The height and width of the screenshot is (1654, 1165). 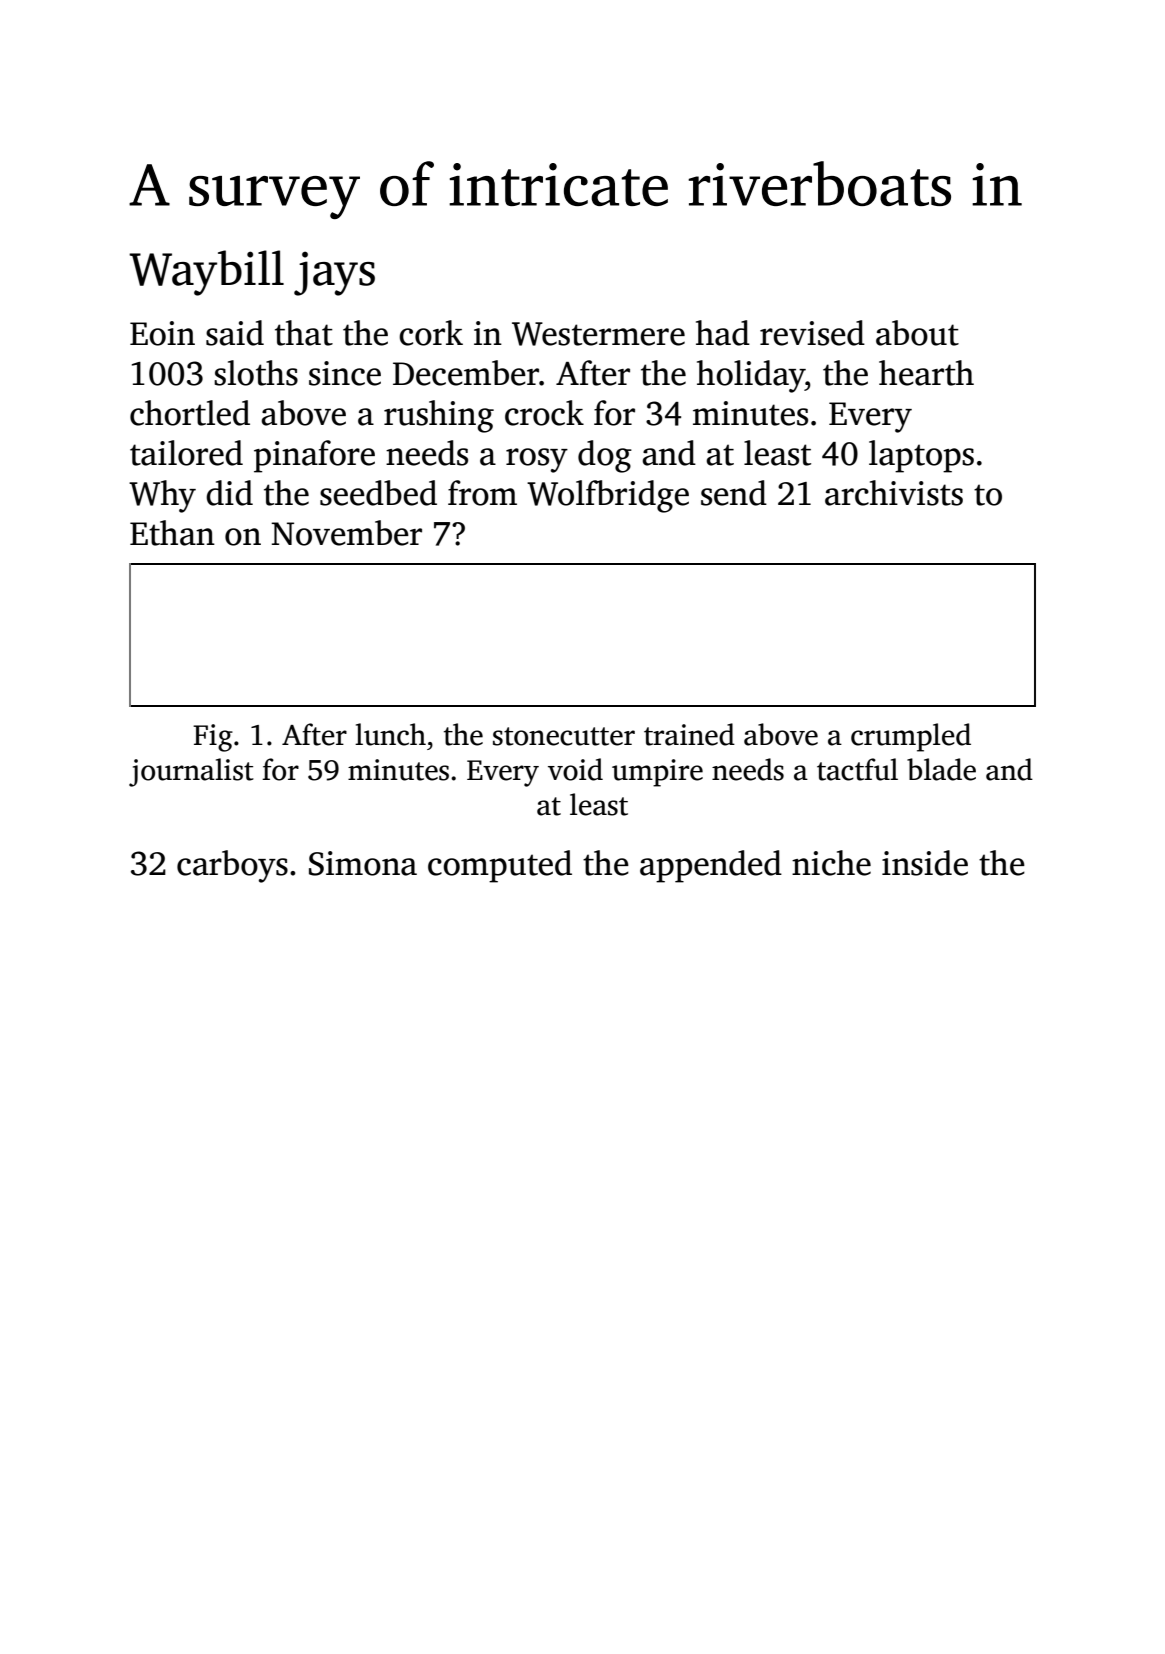 I want to click on Eoin, so click(x=162, y=333).
